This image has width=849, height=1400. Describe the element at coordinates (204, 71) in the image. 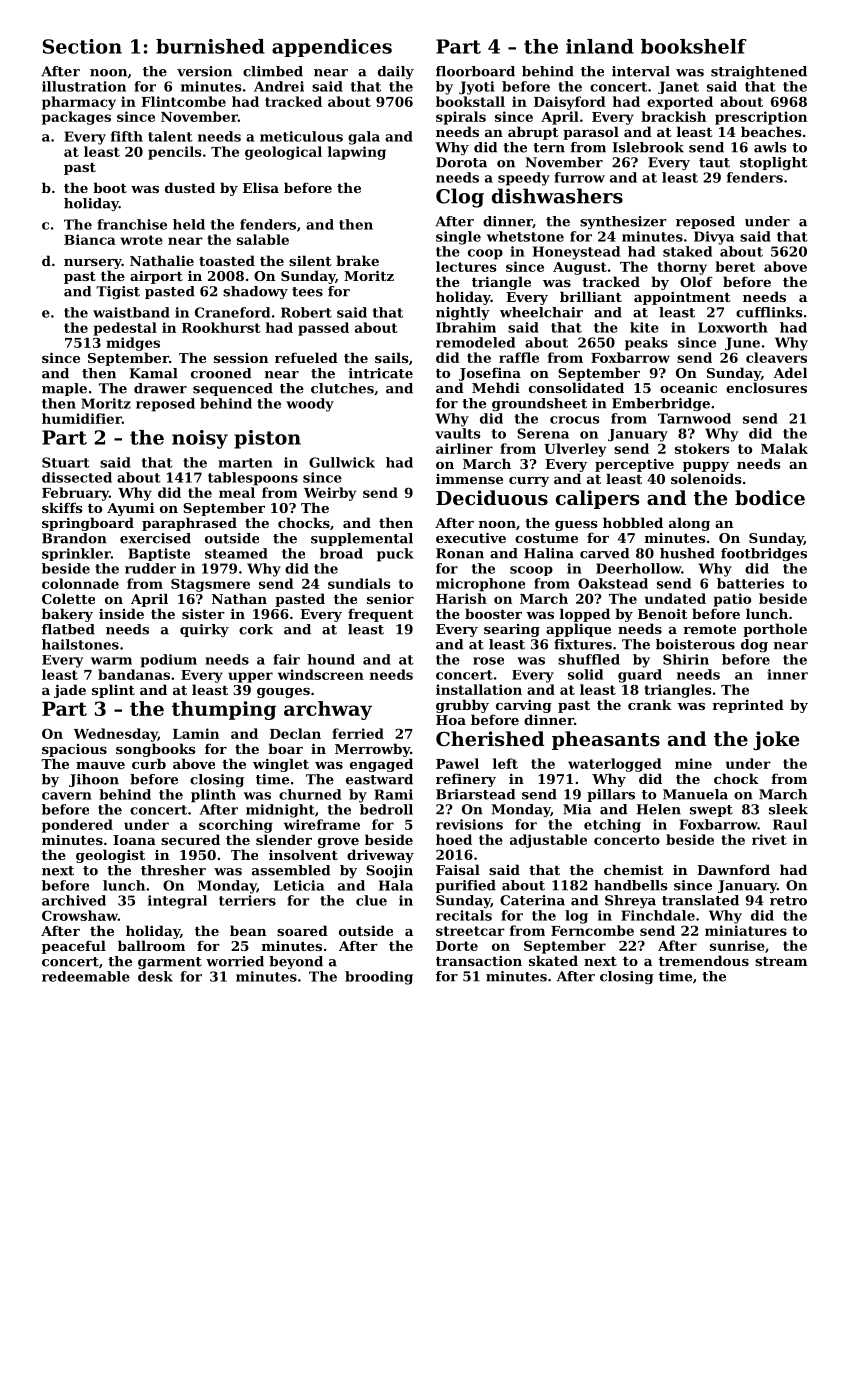

I see `version` at that location.
